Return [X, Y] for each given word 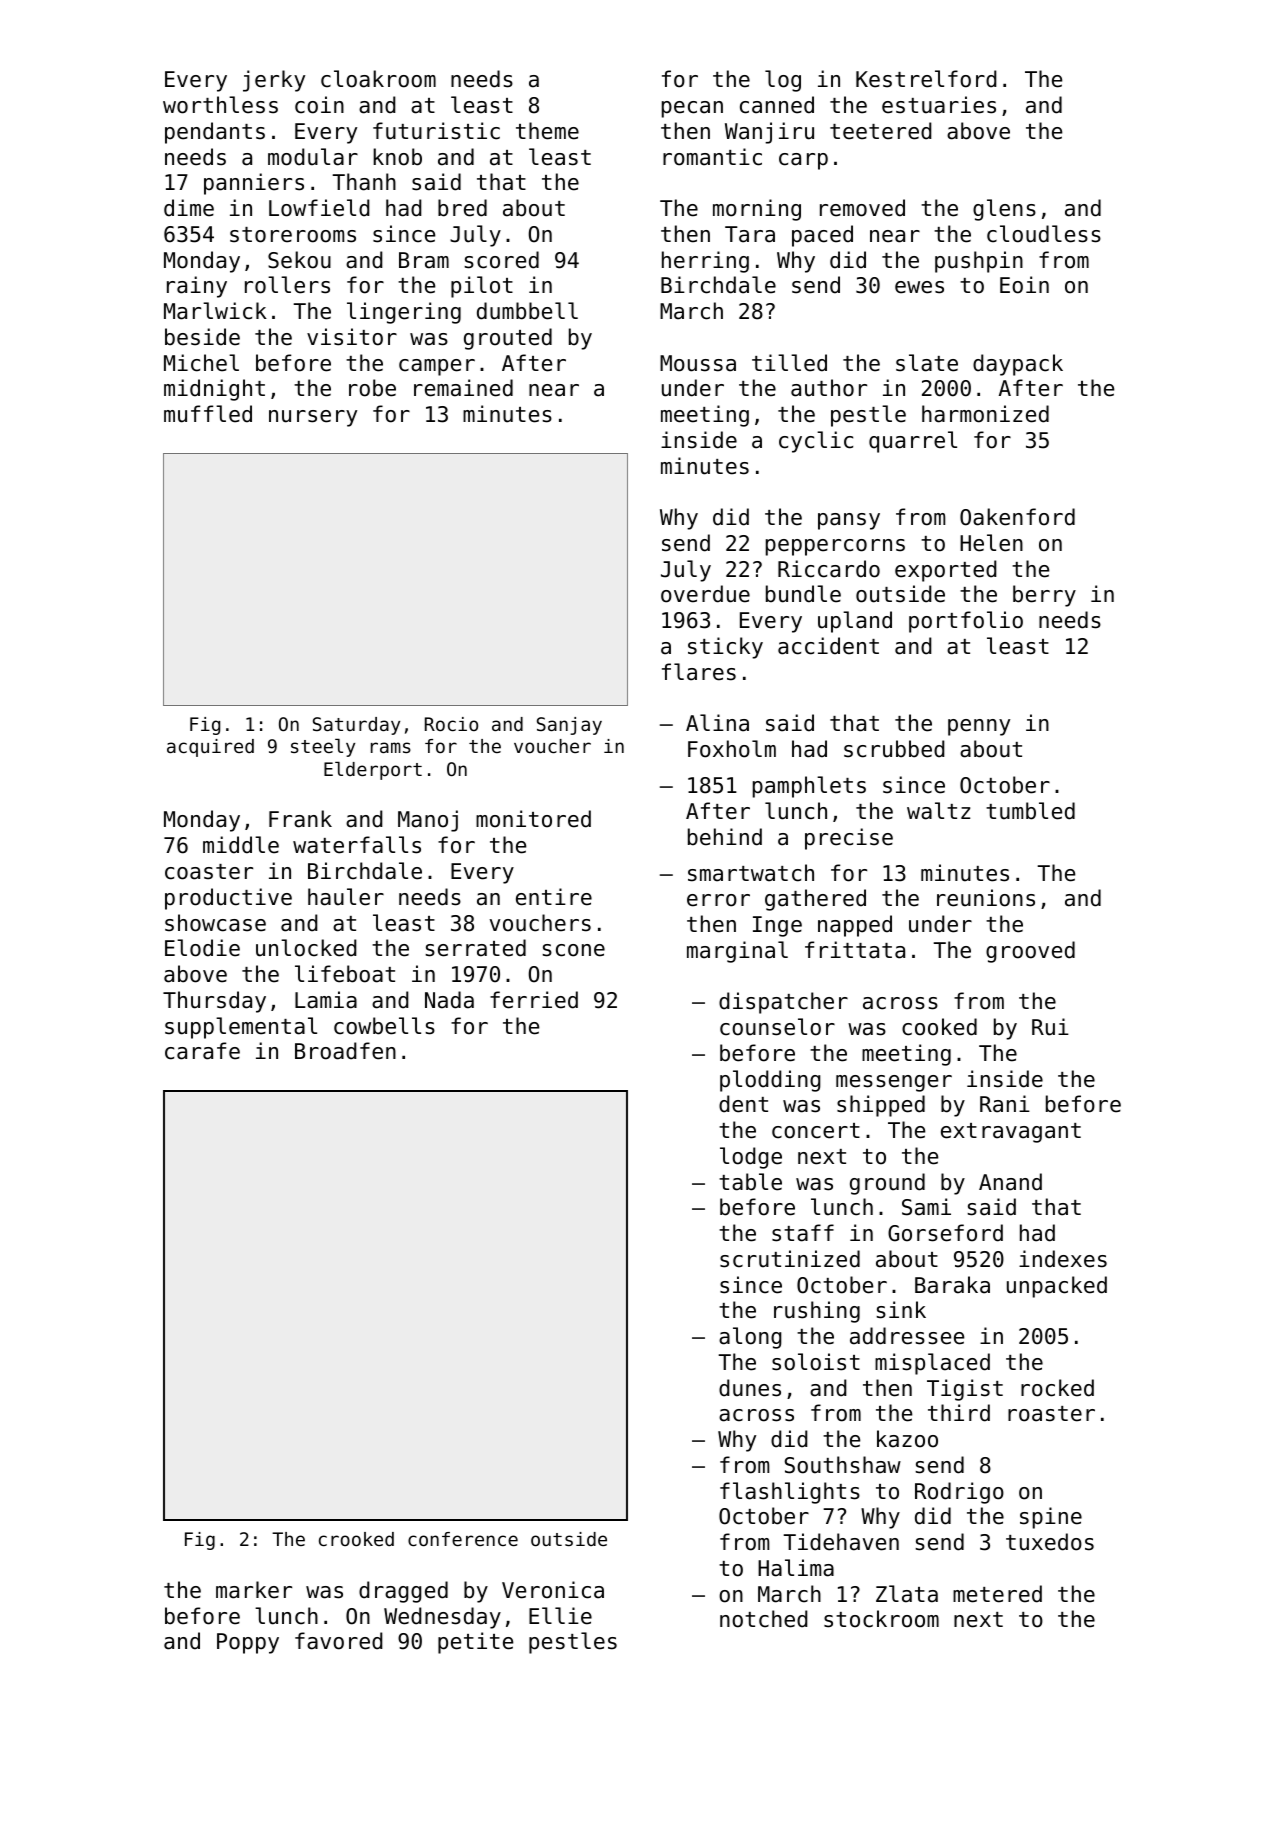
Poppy [248, 1643]
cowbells [384, 1026]
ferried [534, 1000]
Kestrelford [926, 79]
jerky [274, 81]
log [783, 81]
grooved [1030, 952]
